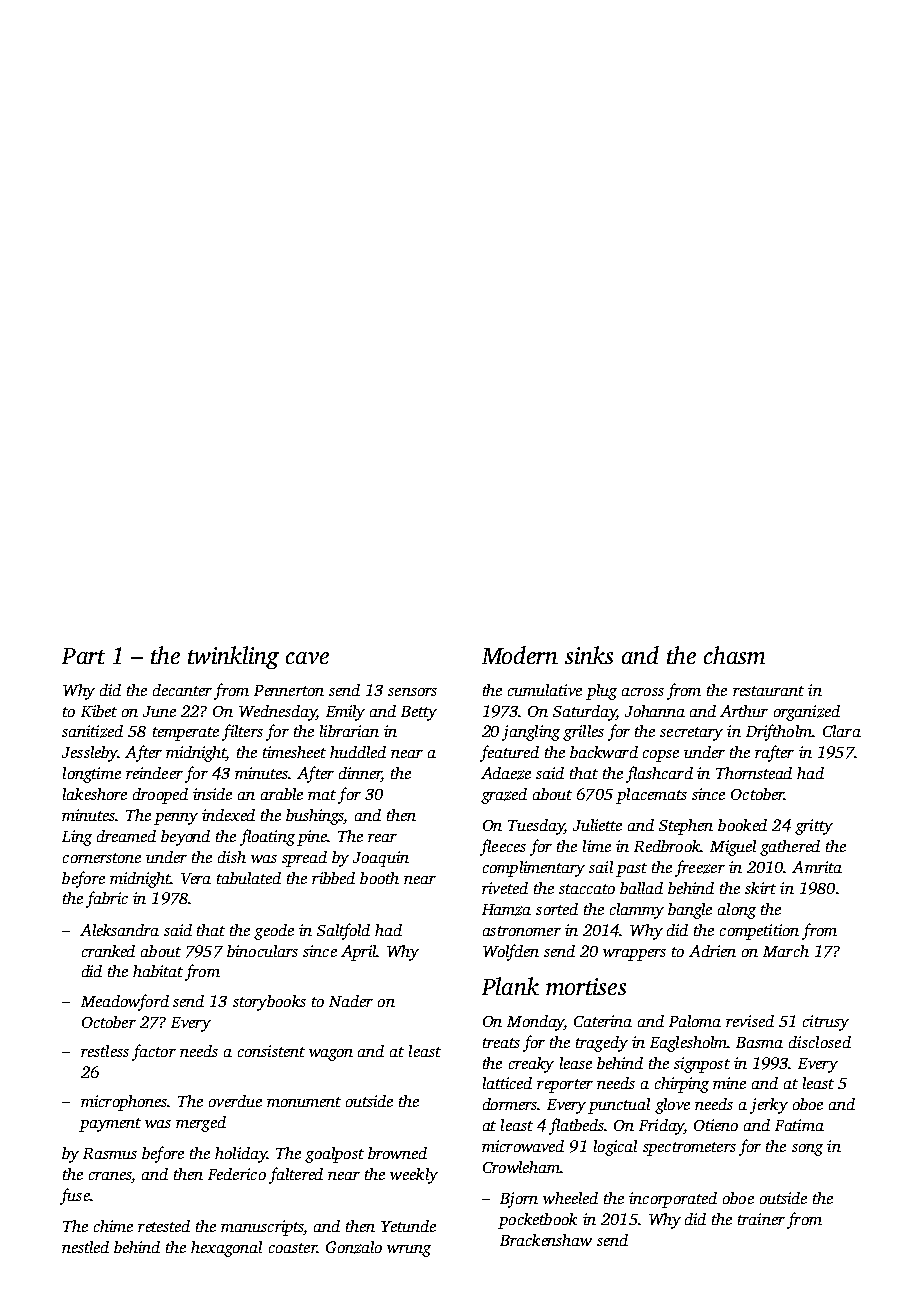 The height and width of the screenshot is (1308, 924). What do you see at coordinates (589, 655) in the screenshot?
I see `sinks` at bounding box center [589, 655].
